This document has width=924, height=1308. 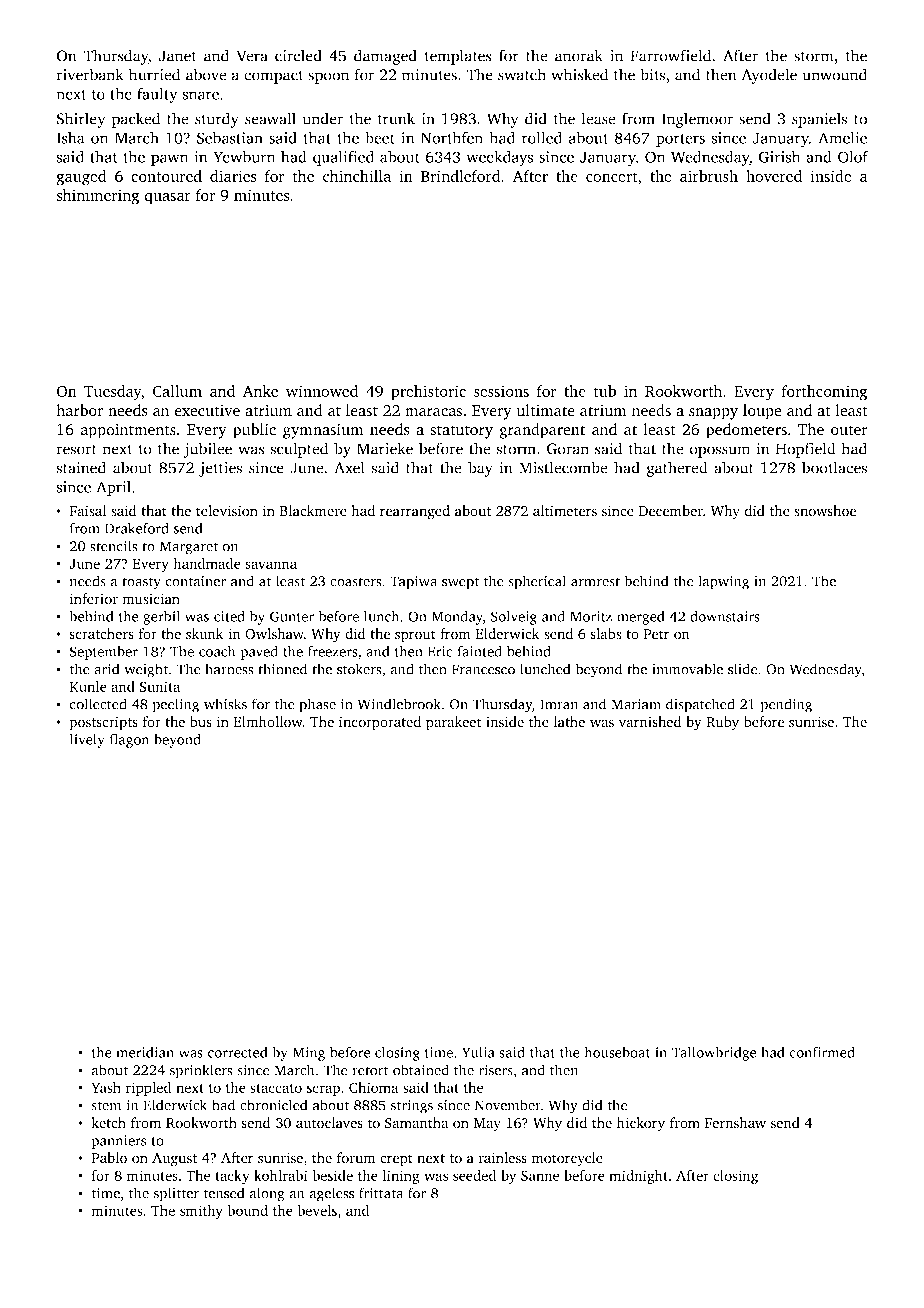 What do you see at coordinates (112, 393) in the document?
I see `Tuesday` at bounding box center [112, 393].
